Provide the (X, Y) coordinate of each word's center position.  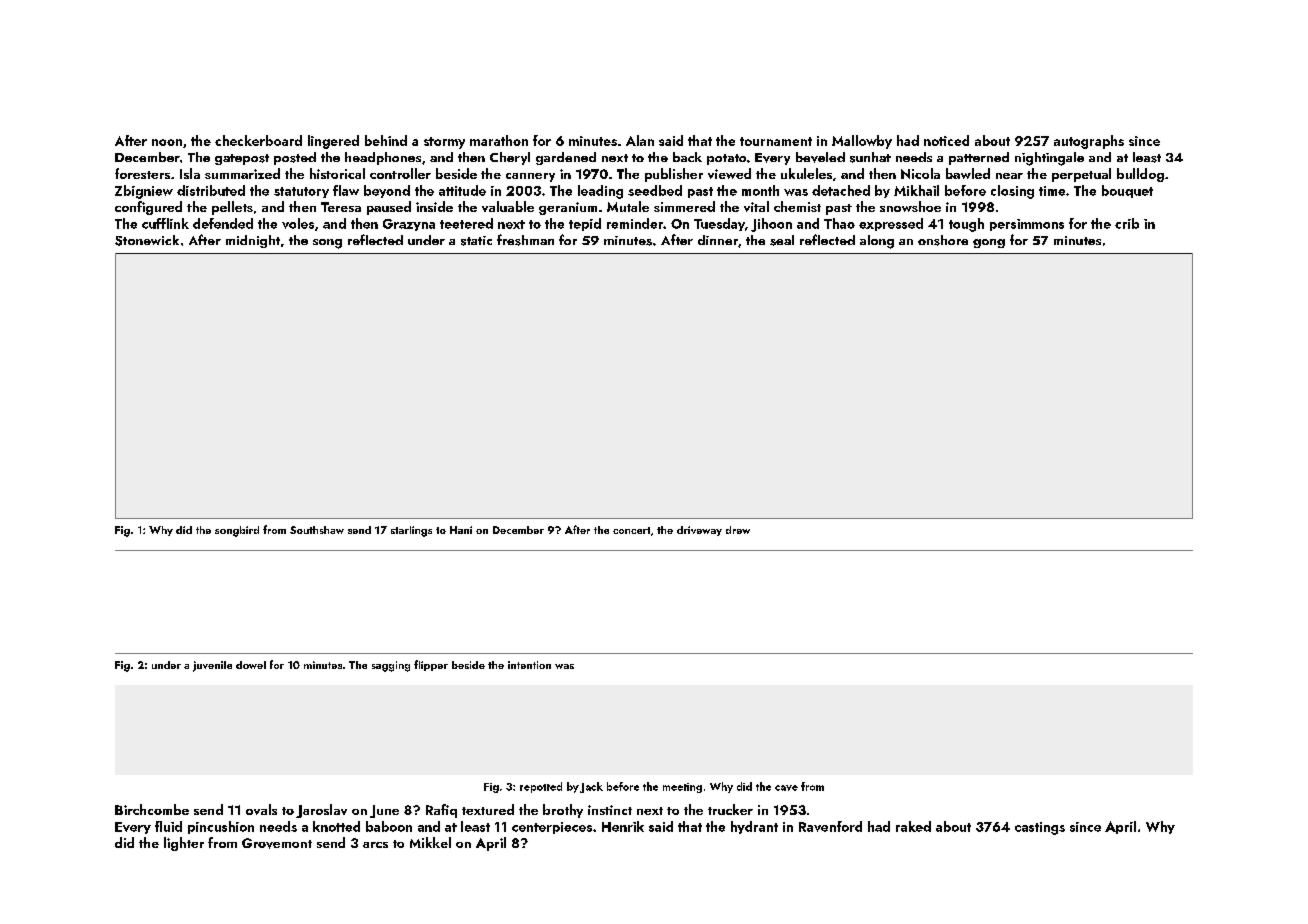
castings (1040, 828)
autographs (1089, 142)
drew (738, 530)
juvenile (212, 666)
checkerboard (258, 140)
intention (529, 665)
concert (631, 530)
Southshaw (317, 530)
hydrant (754, 827)
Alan (640, 140)
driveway (699, 531)
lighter (184, 844)
